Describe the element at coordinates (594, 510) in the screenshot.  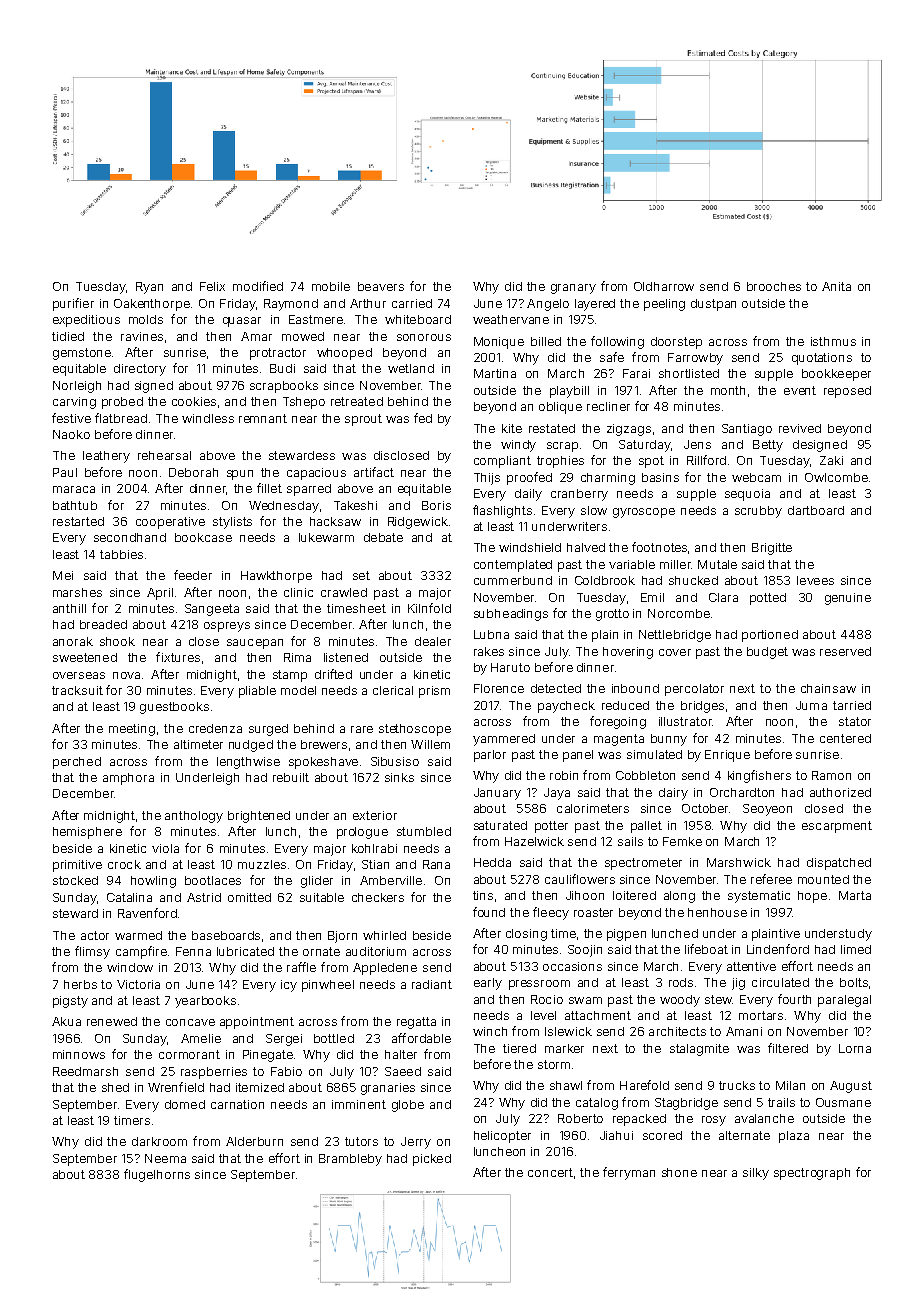
I see `slow` at that location.
